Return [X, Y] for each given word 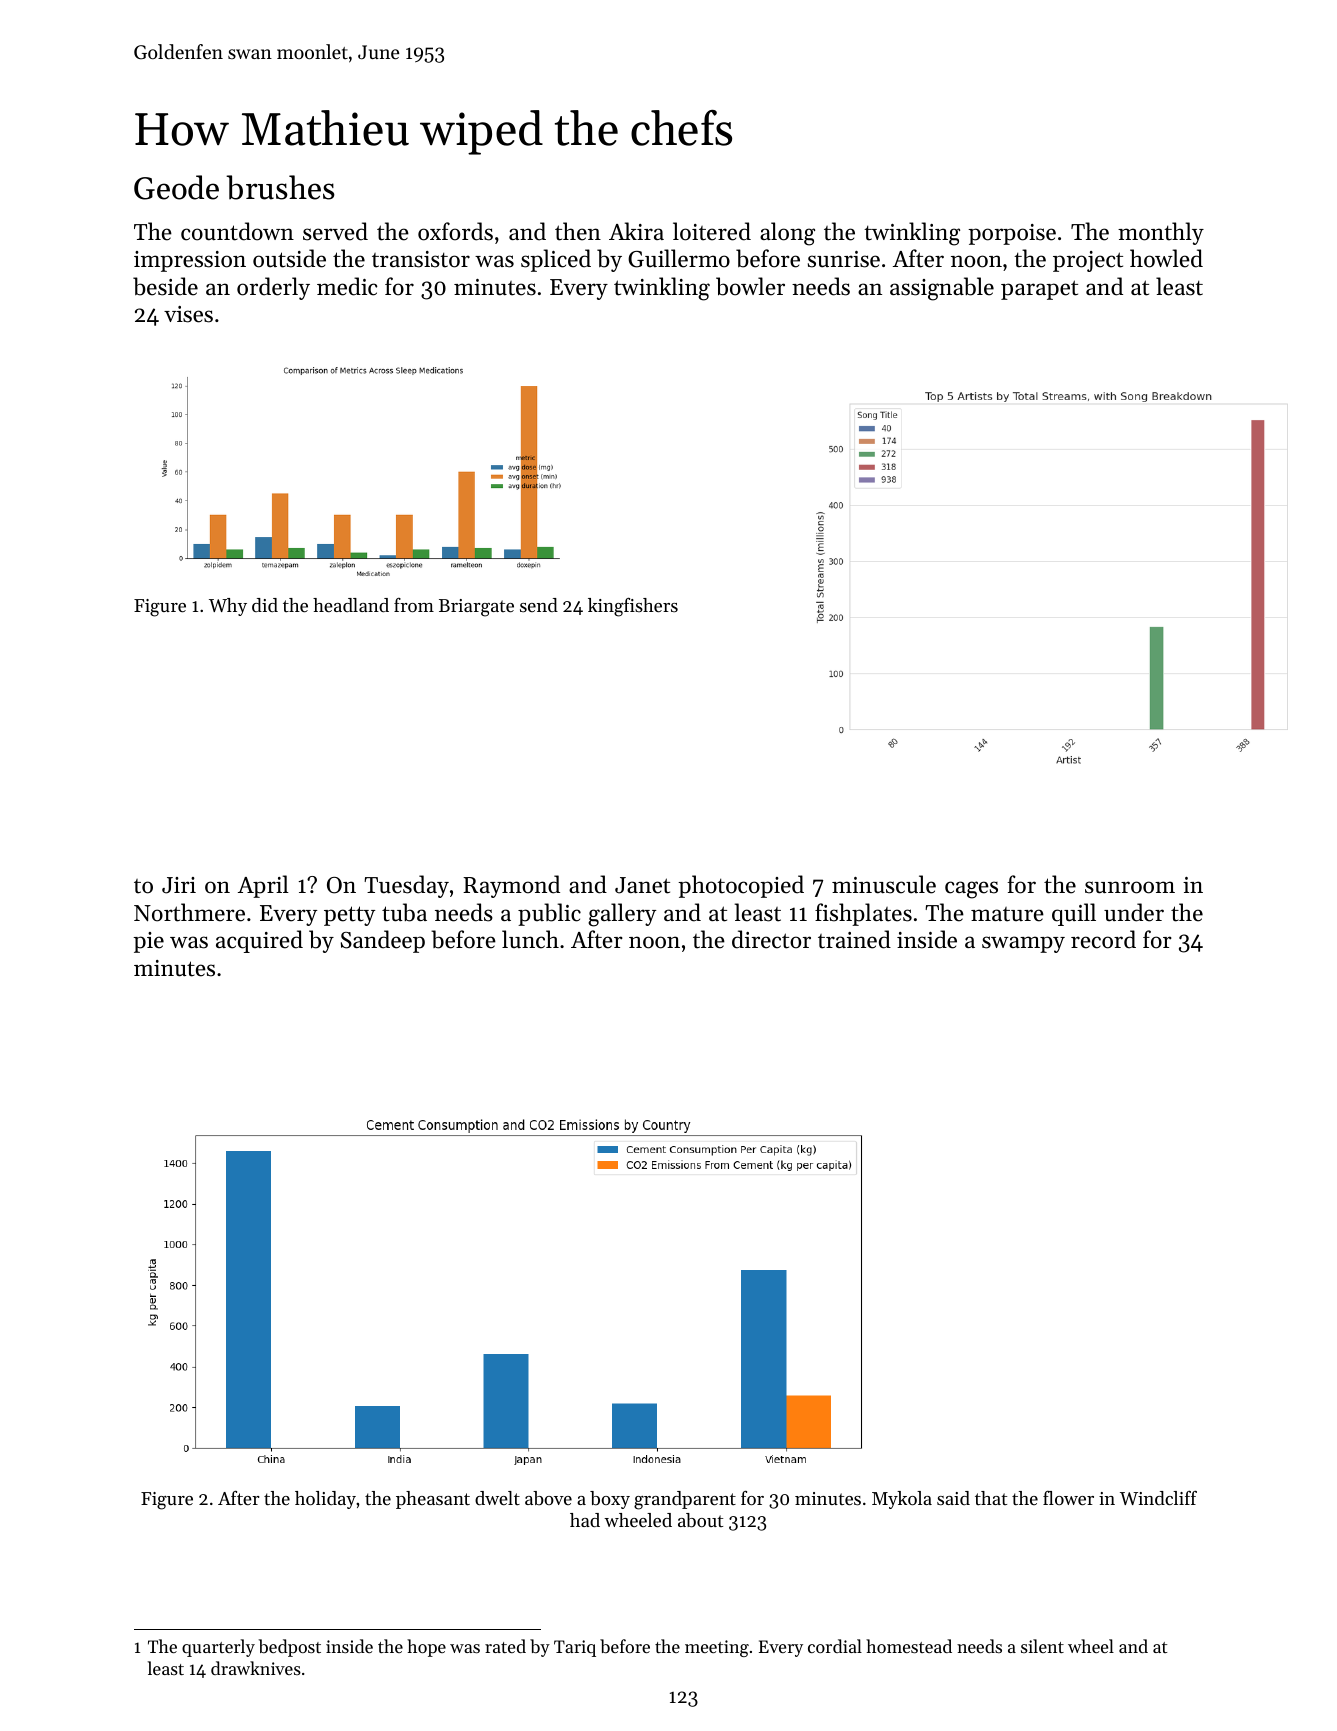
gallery [622, 915]
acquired [259, 941]
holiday [325, 1500]
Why [228, 607]
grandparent [685, 1500]
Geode [176, 187]
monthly [1161, 233]
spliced [556, 260]
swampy [1023, 944]
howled [1166, 258]
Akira [636, 231]
